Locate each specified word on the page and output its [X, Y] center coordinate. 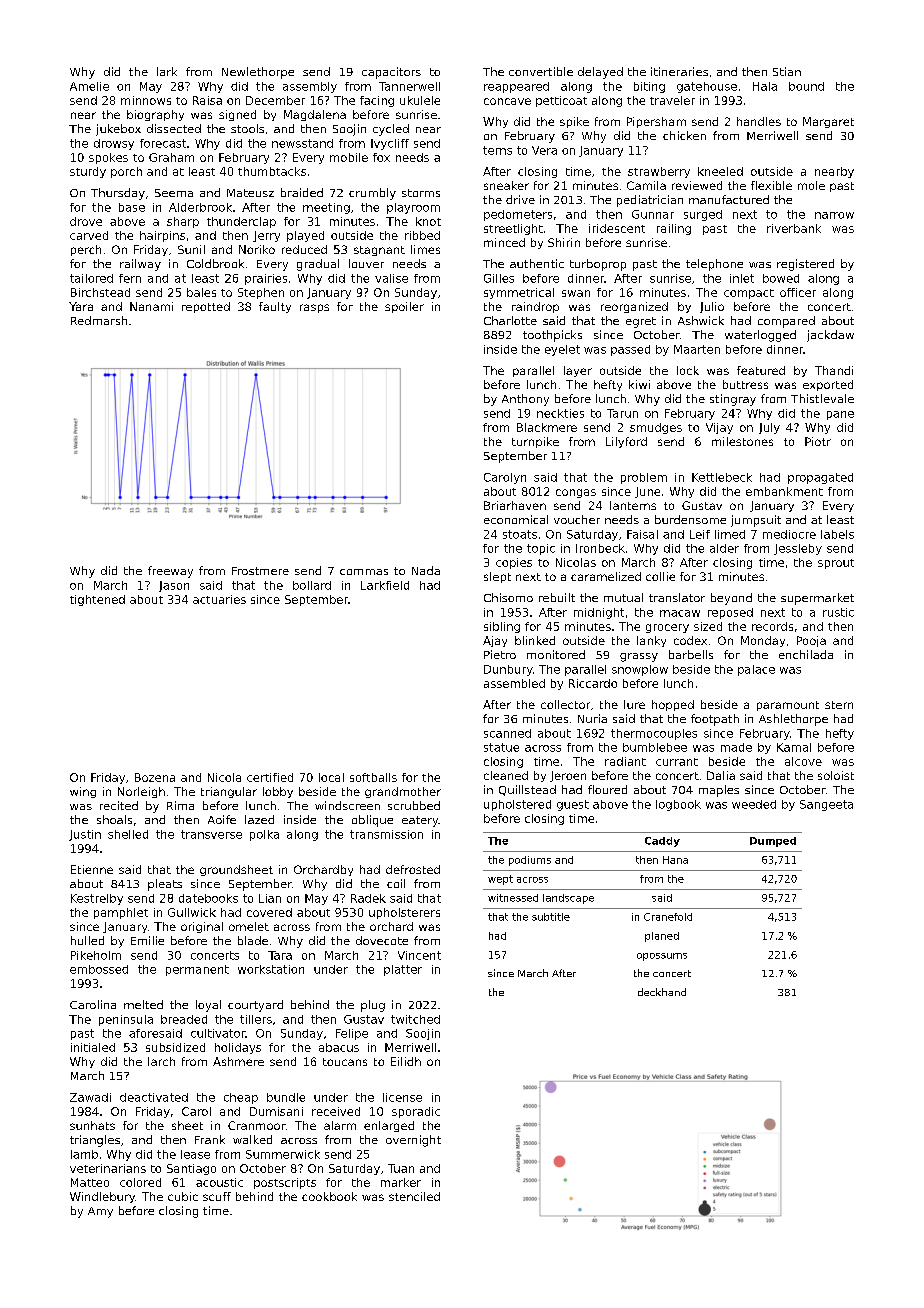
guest [573, 805]
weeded [754, 804]
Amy [100, 1212]
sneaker [506, 185]
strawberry [659, 172]
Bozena [155, 777]
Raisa [207, 100]
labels [837, 534]
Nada [426, 570]
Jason [174, 586]
